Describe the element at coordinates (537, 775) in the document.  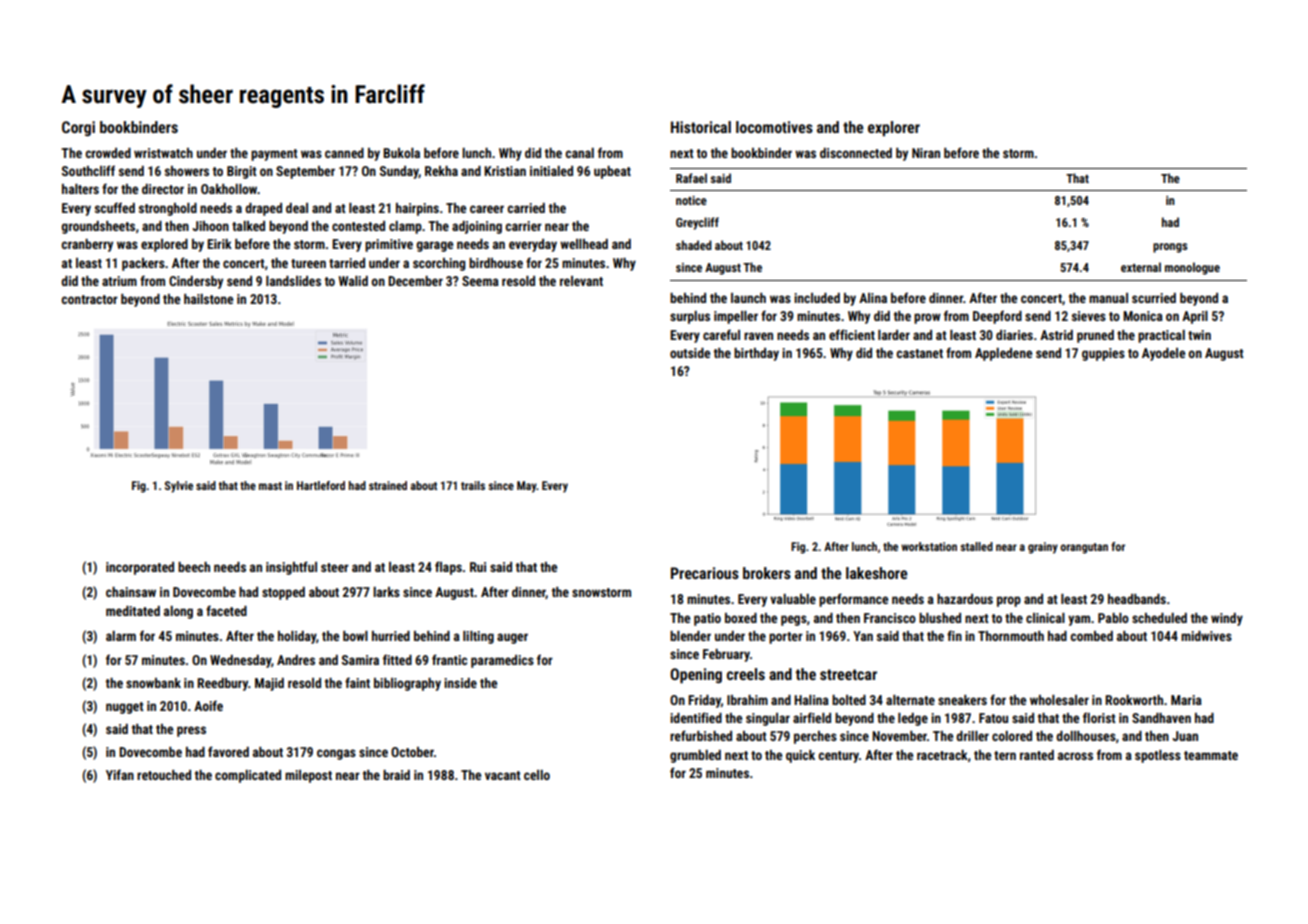
I see `cello` at that location.
